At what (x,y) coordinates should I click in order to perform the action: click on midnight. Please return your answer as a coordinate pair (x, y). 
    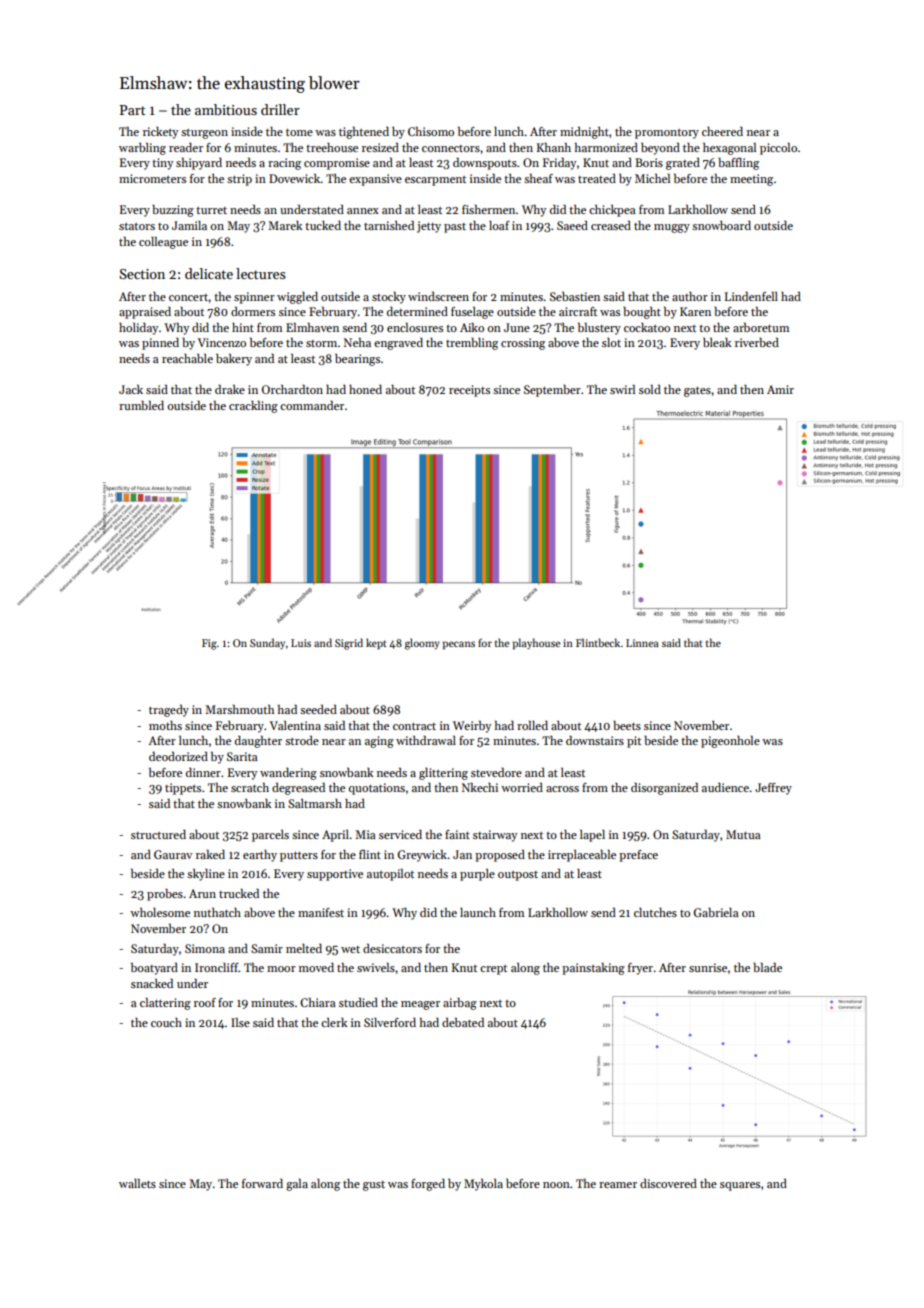
    Looking at the image, I should click on (584, 133).
